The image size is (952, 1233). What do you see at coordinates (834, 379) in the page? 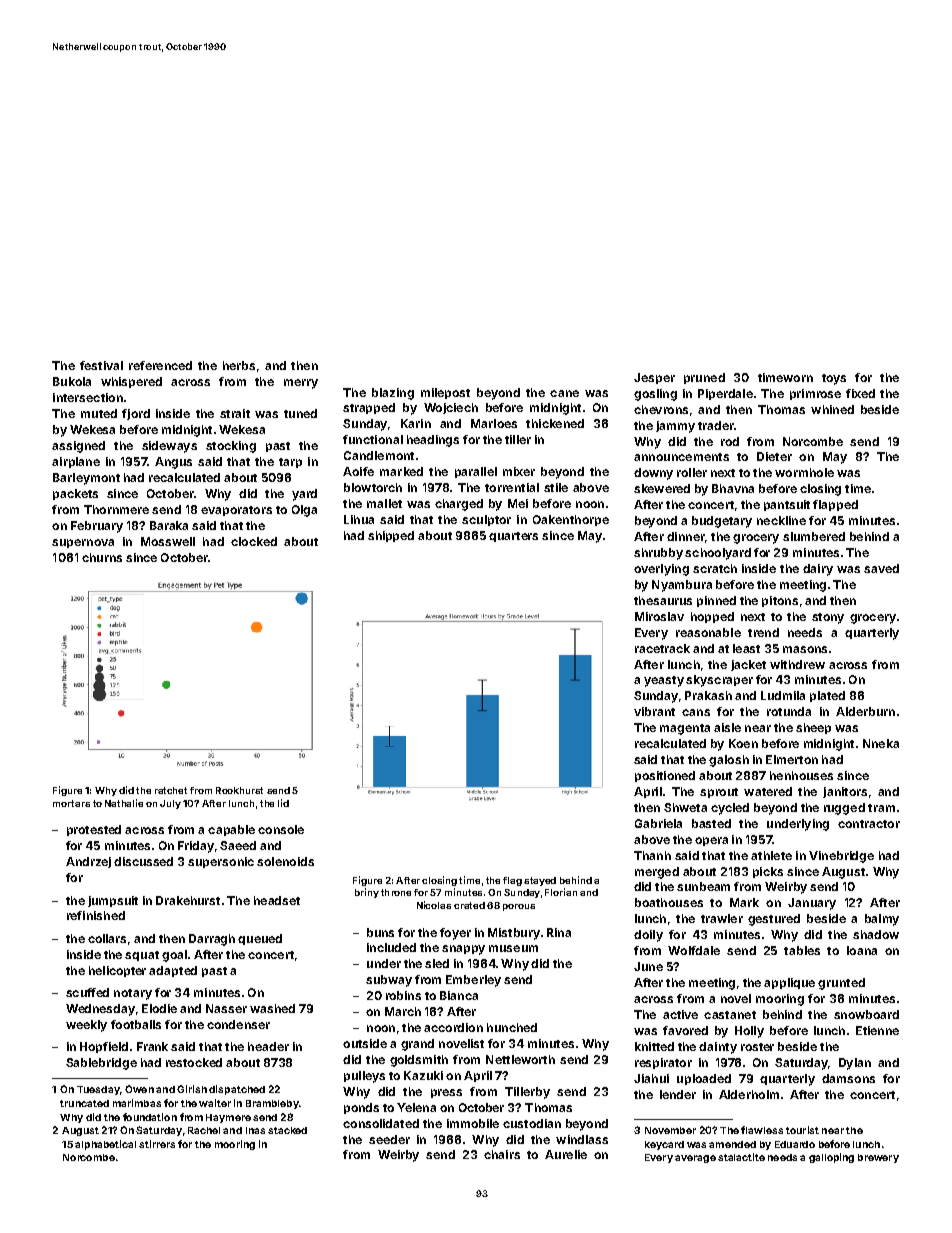
I see `toys` at bounding box center [834, 379].
